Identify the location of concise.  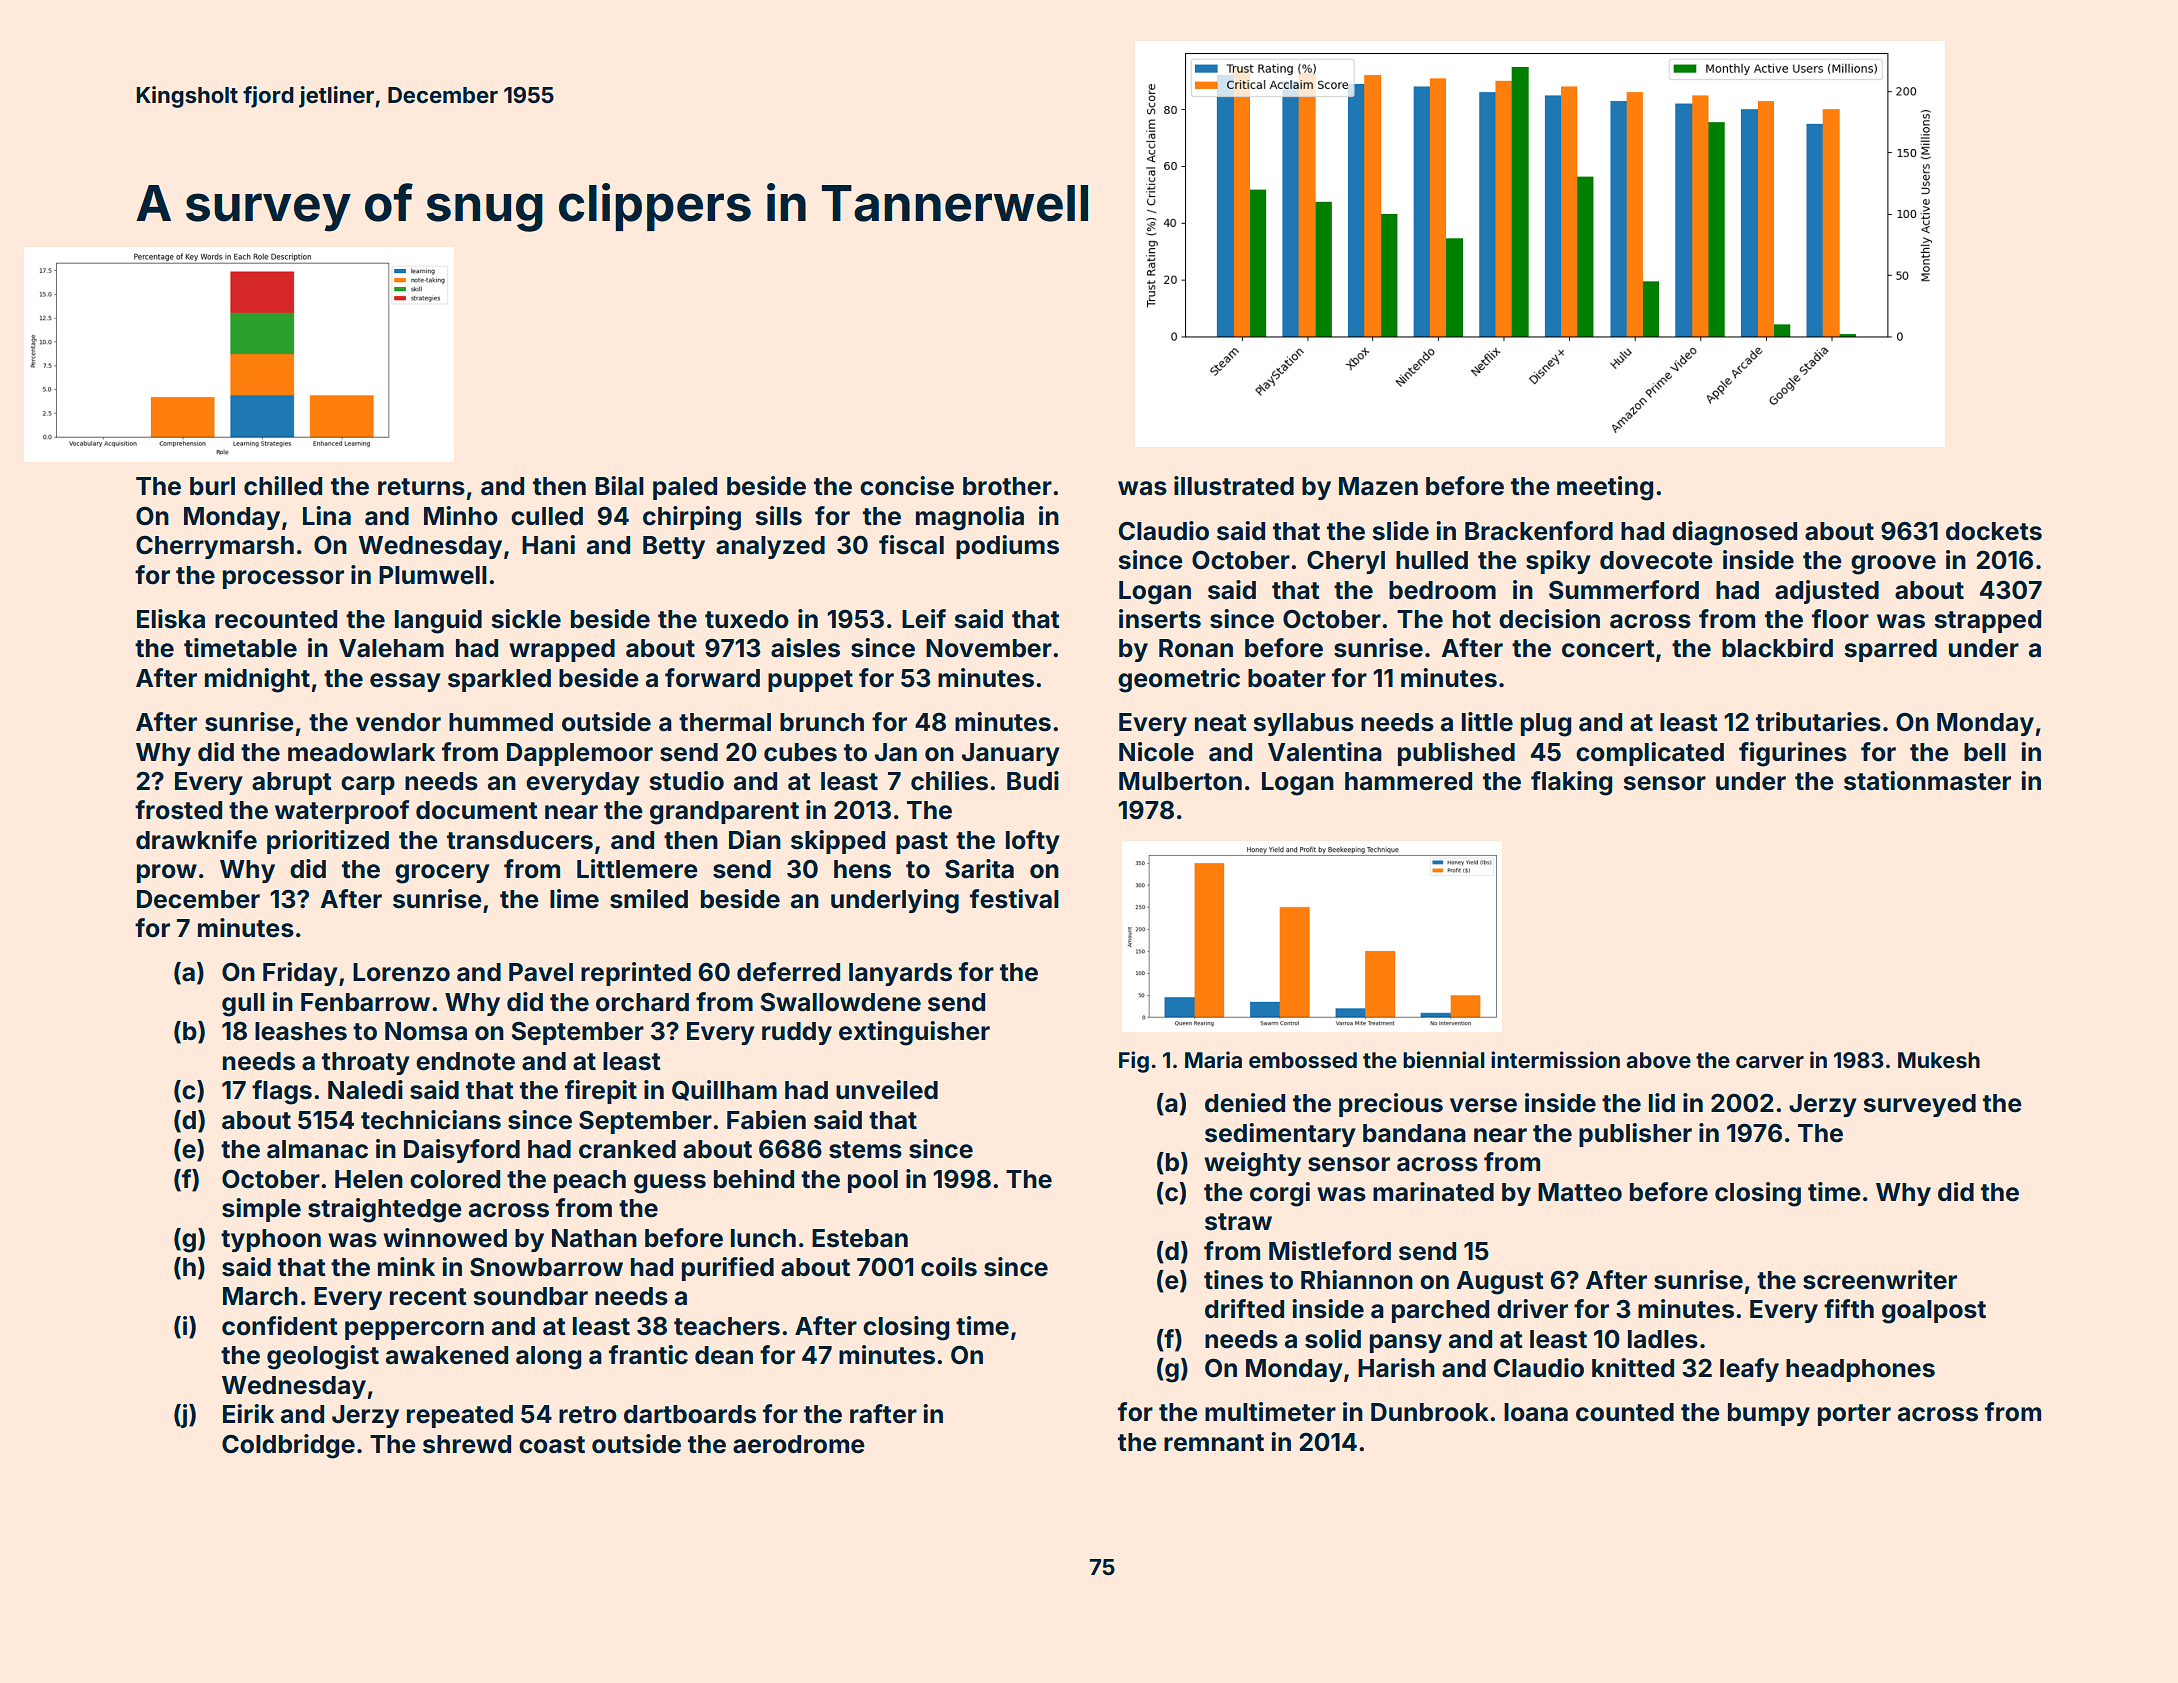
(907, 486).
